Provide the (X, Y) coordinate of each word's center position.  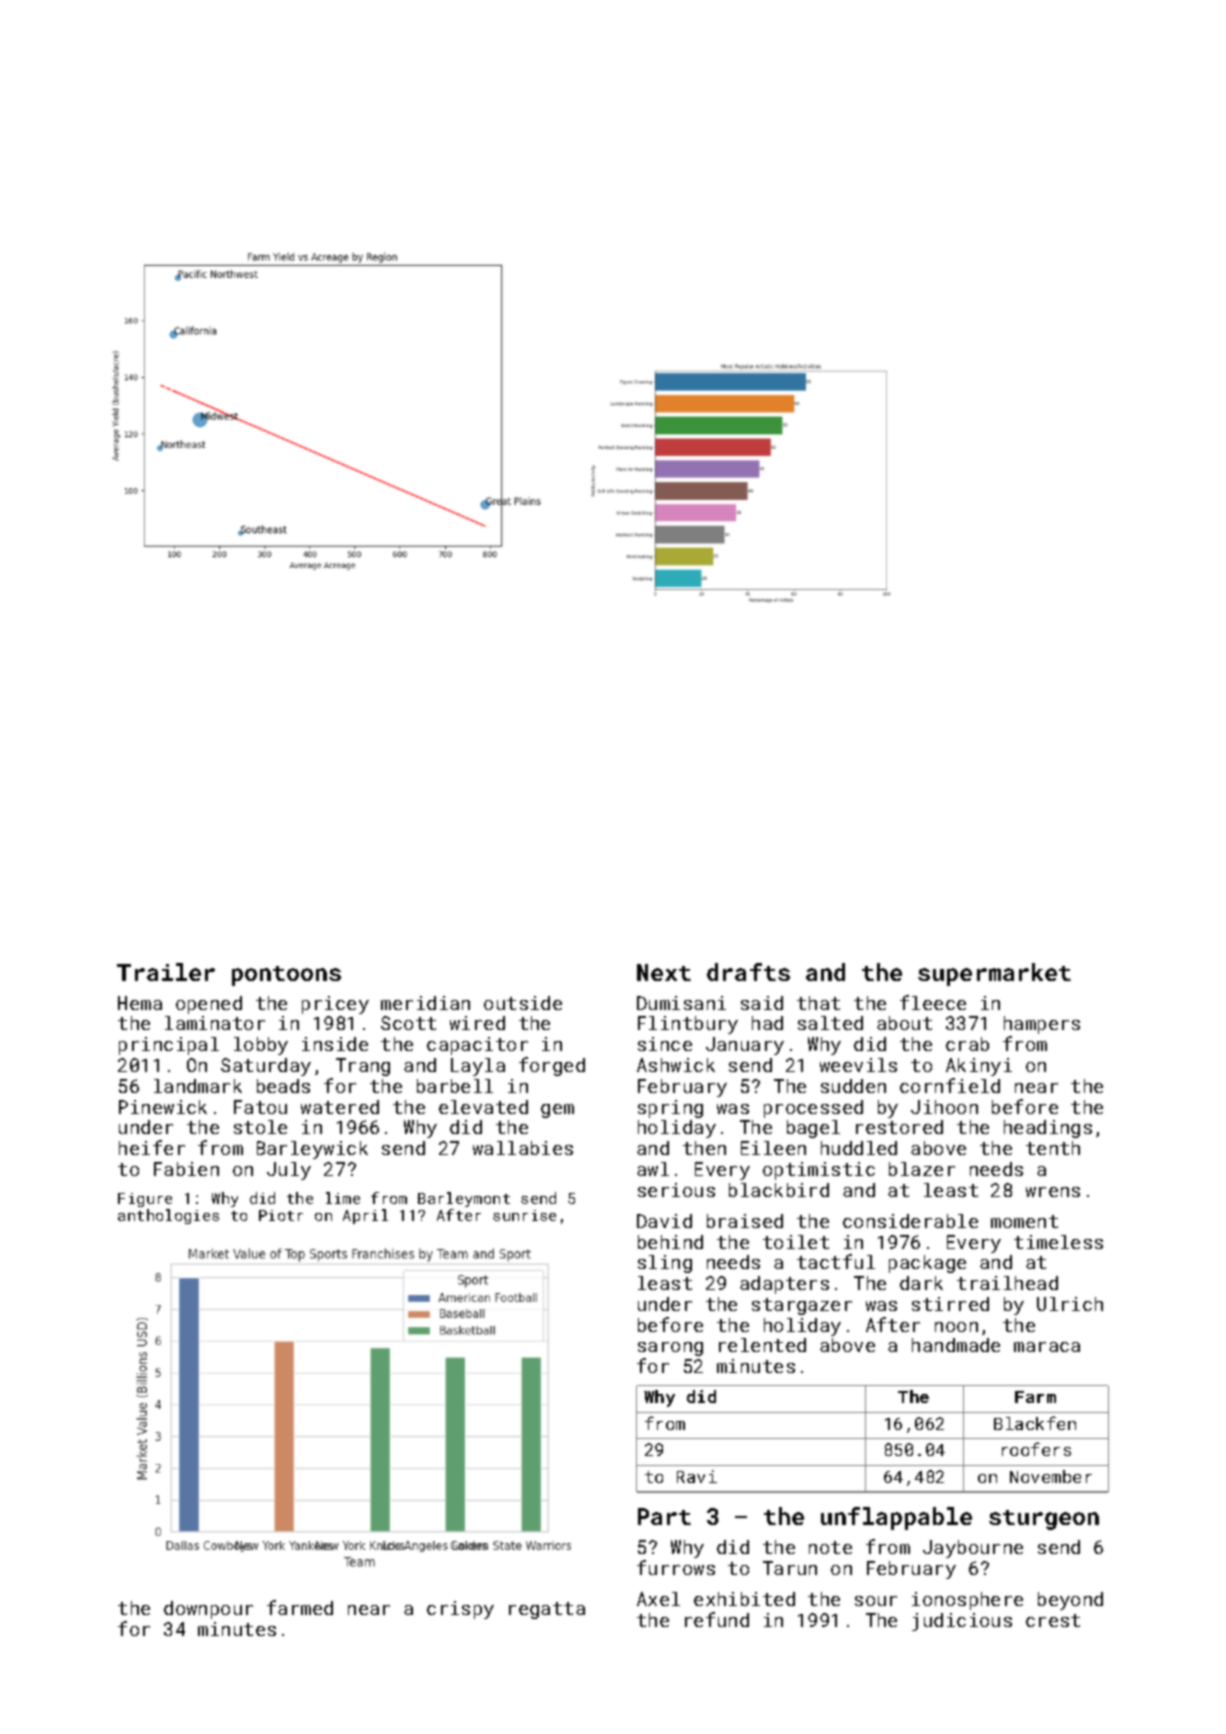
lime (343, 1198)
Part (664, 1516)
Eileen (773, 1148)
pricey (335, 1005)
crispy (460, 1610)
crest (1053, 1620)
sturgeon (1044, 1520)
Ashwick (676, 1065)
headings (1048, 1129)
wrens (1053, 1192)
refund (717, 1619)
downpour (208, 1610)
